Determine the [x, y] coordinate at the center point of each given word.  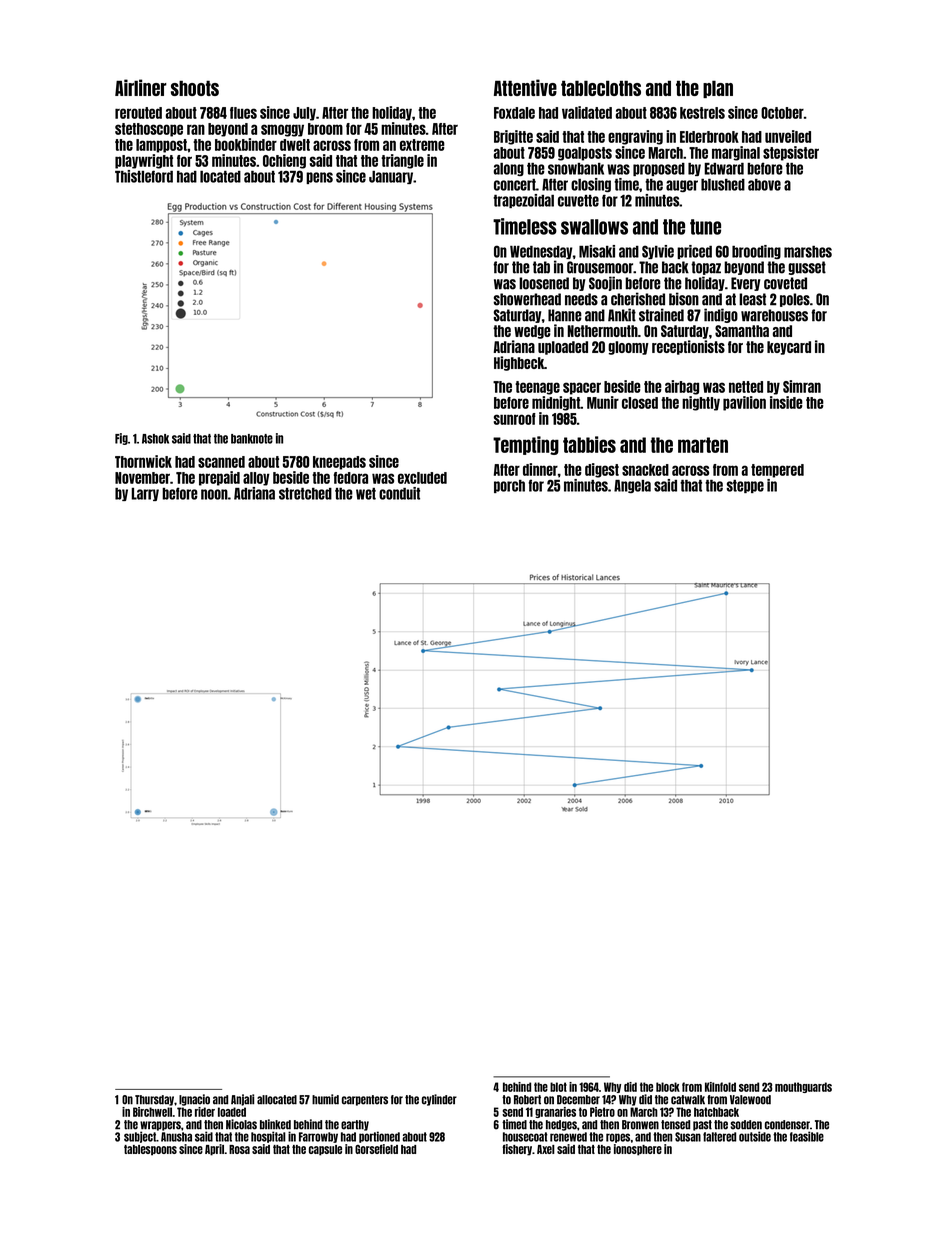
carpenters [365, 1100]
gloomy [628, 348]
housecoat [525, 1137]
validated [587, 112]
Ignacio [194, 1100]
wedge [532, 332]
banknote [252, 439]
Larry [145, 494]
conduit [399, 493]
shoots [195, 88]
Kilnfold [720, 1087]
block [668, 1087]
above [764, 185]
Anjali [242, 1100]
